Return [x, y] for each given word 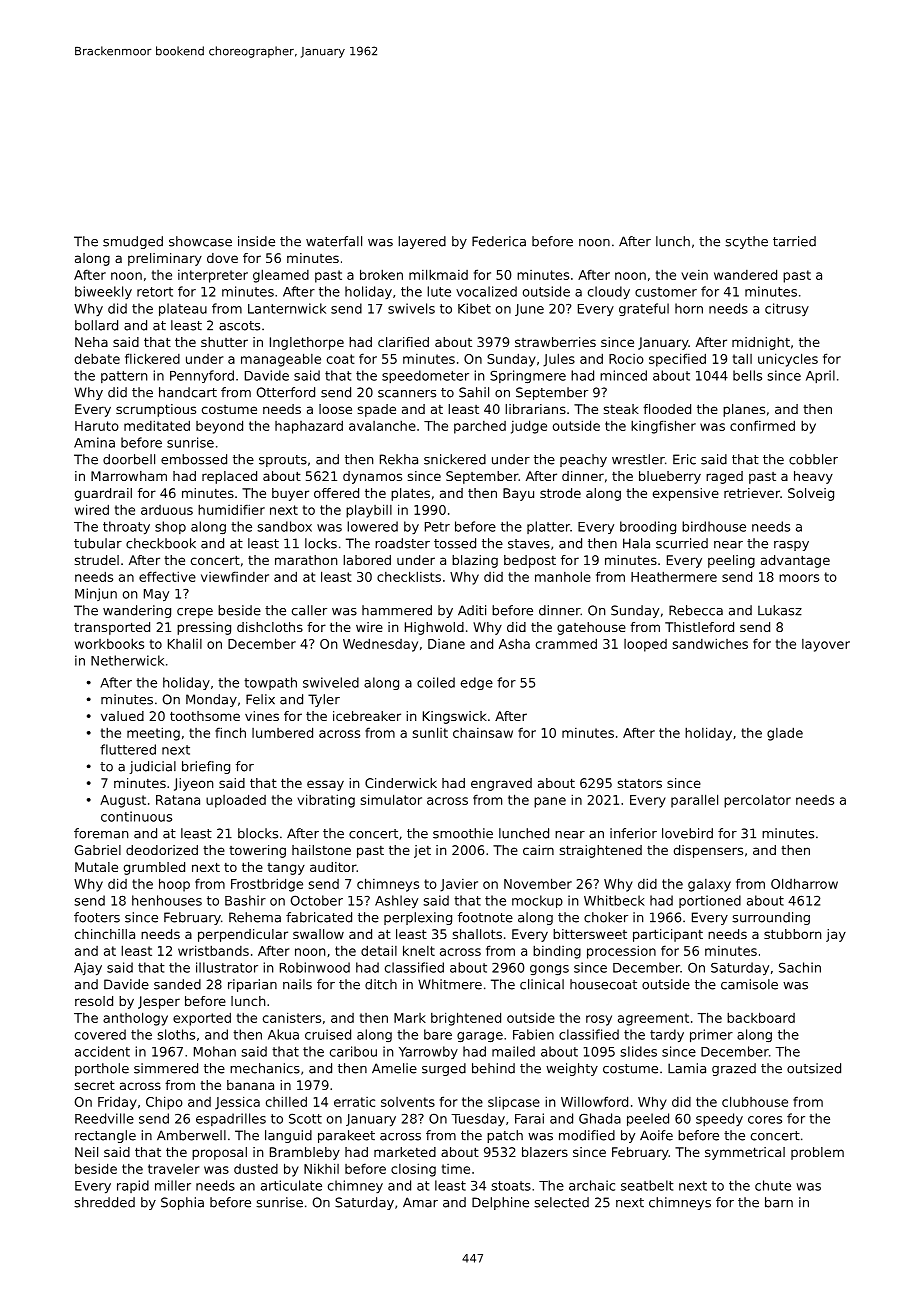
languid [288, 1136]
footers [97, 917]
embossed [194, 459]
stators [640, 783]
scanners [407, 394]
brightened [466, 1019]
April [820, 376]
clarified [403, 342]
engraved [501, 784]
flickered [152, 358]
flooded [667, 409]
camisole [749, 984]
